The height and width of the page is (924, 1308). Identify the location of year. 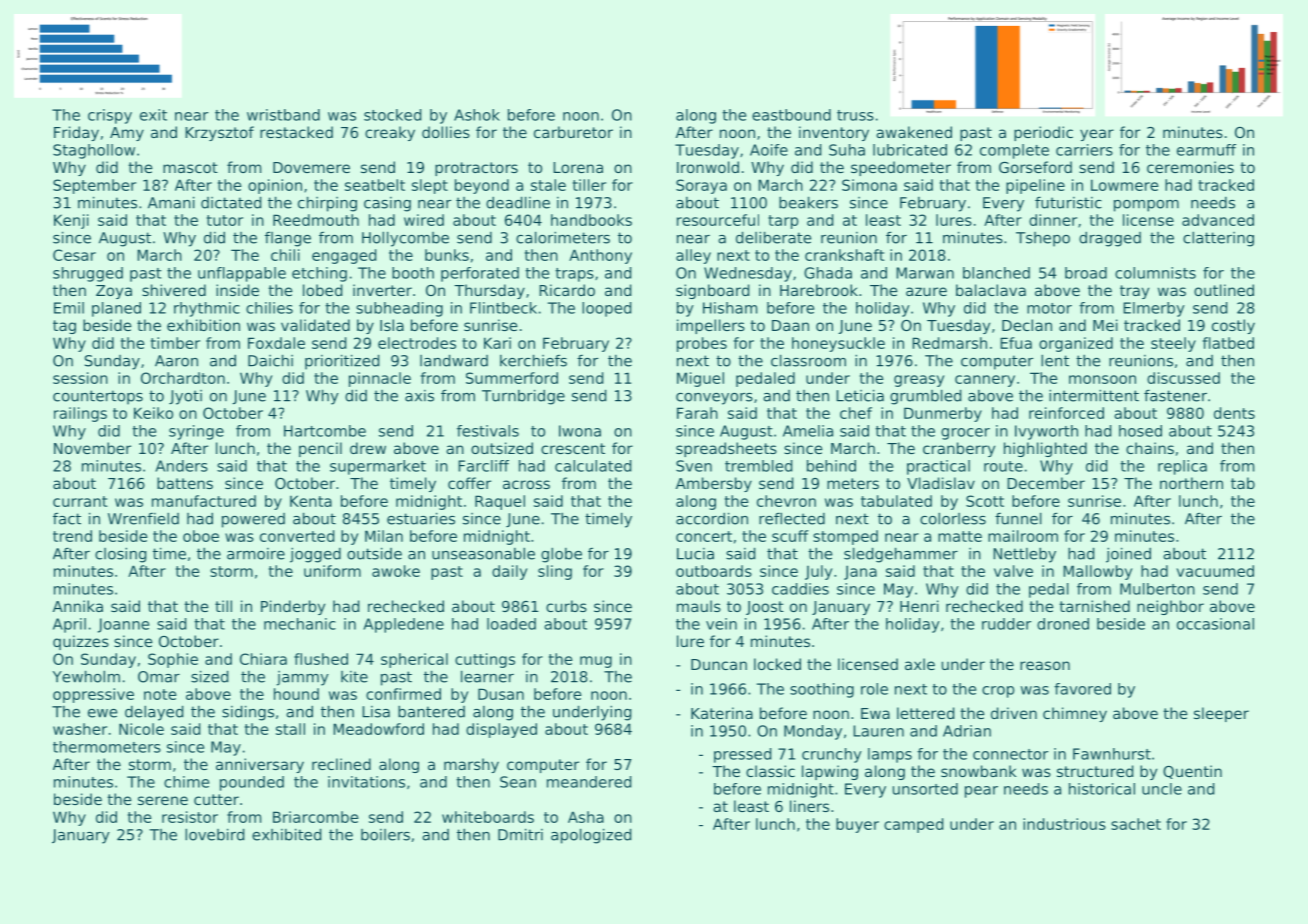
(1097, 135).
